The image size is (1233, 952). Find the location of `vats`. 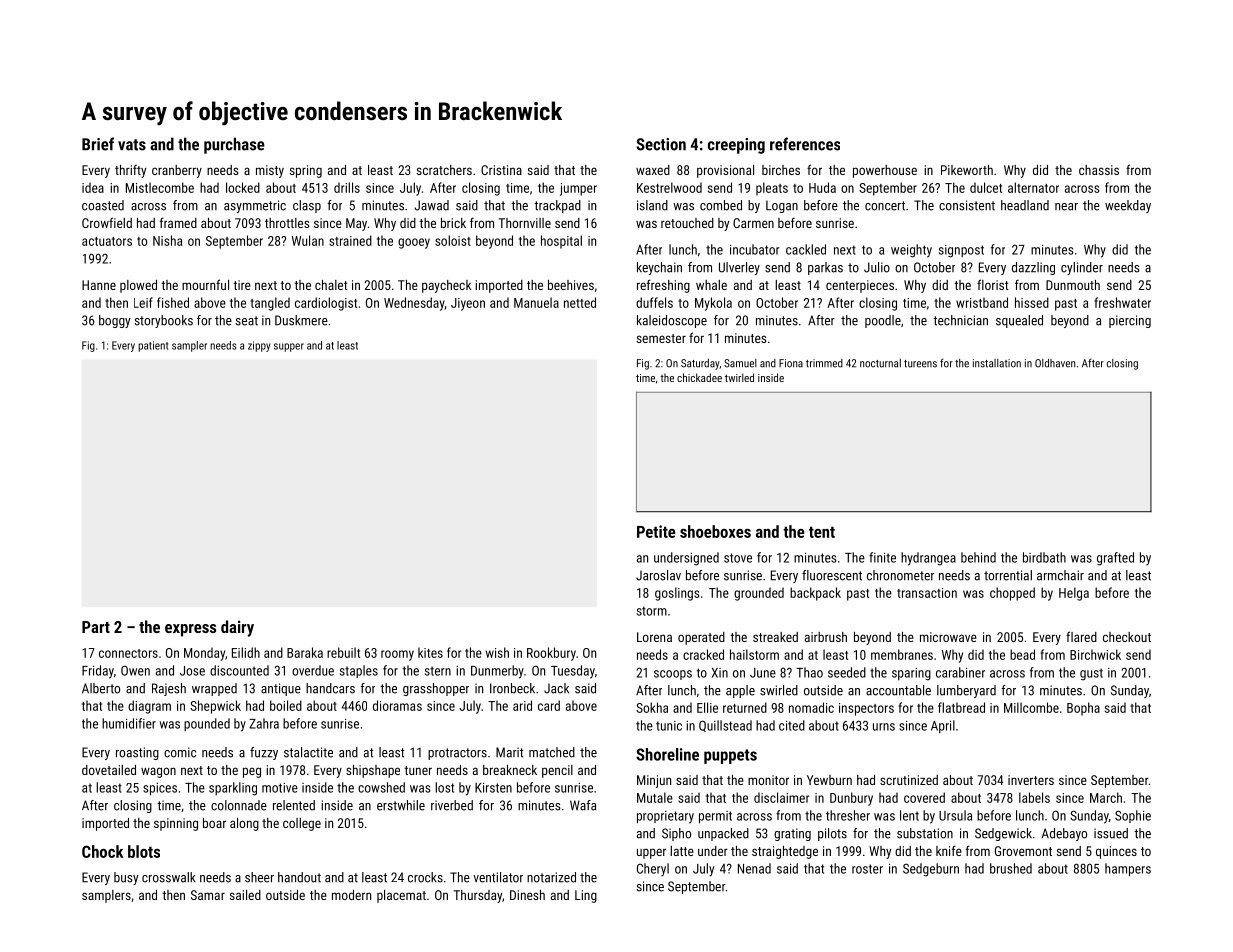

vats is located at coordinates (132, 145).
